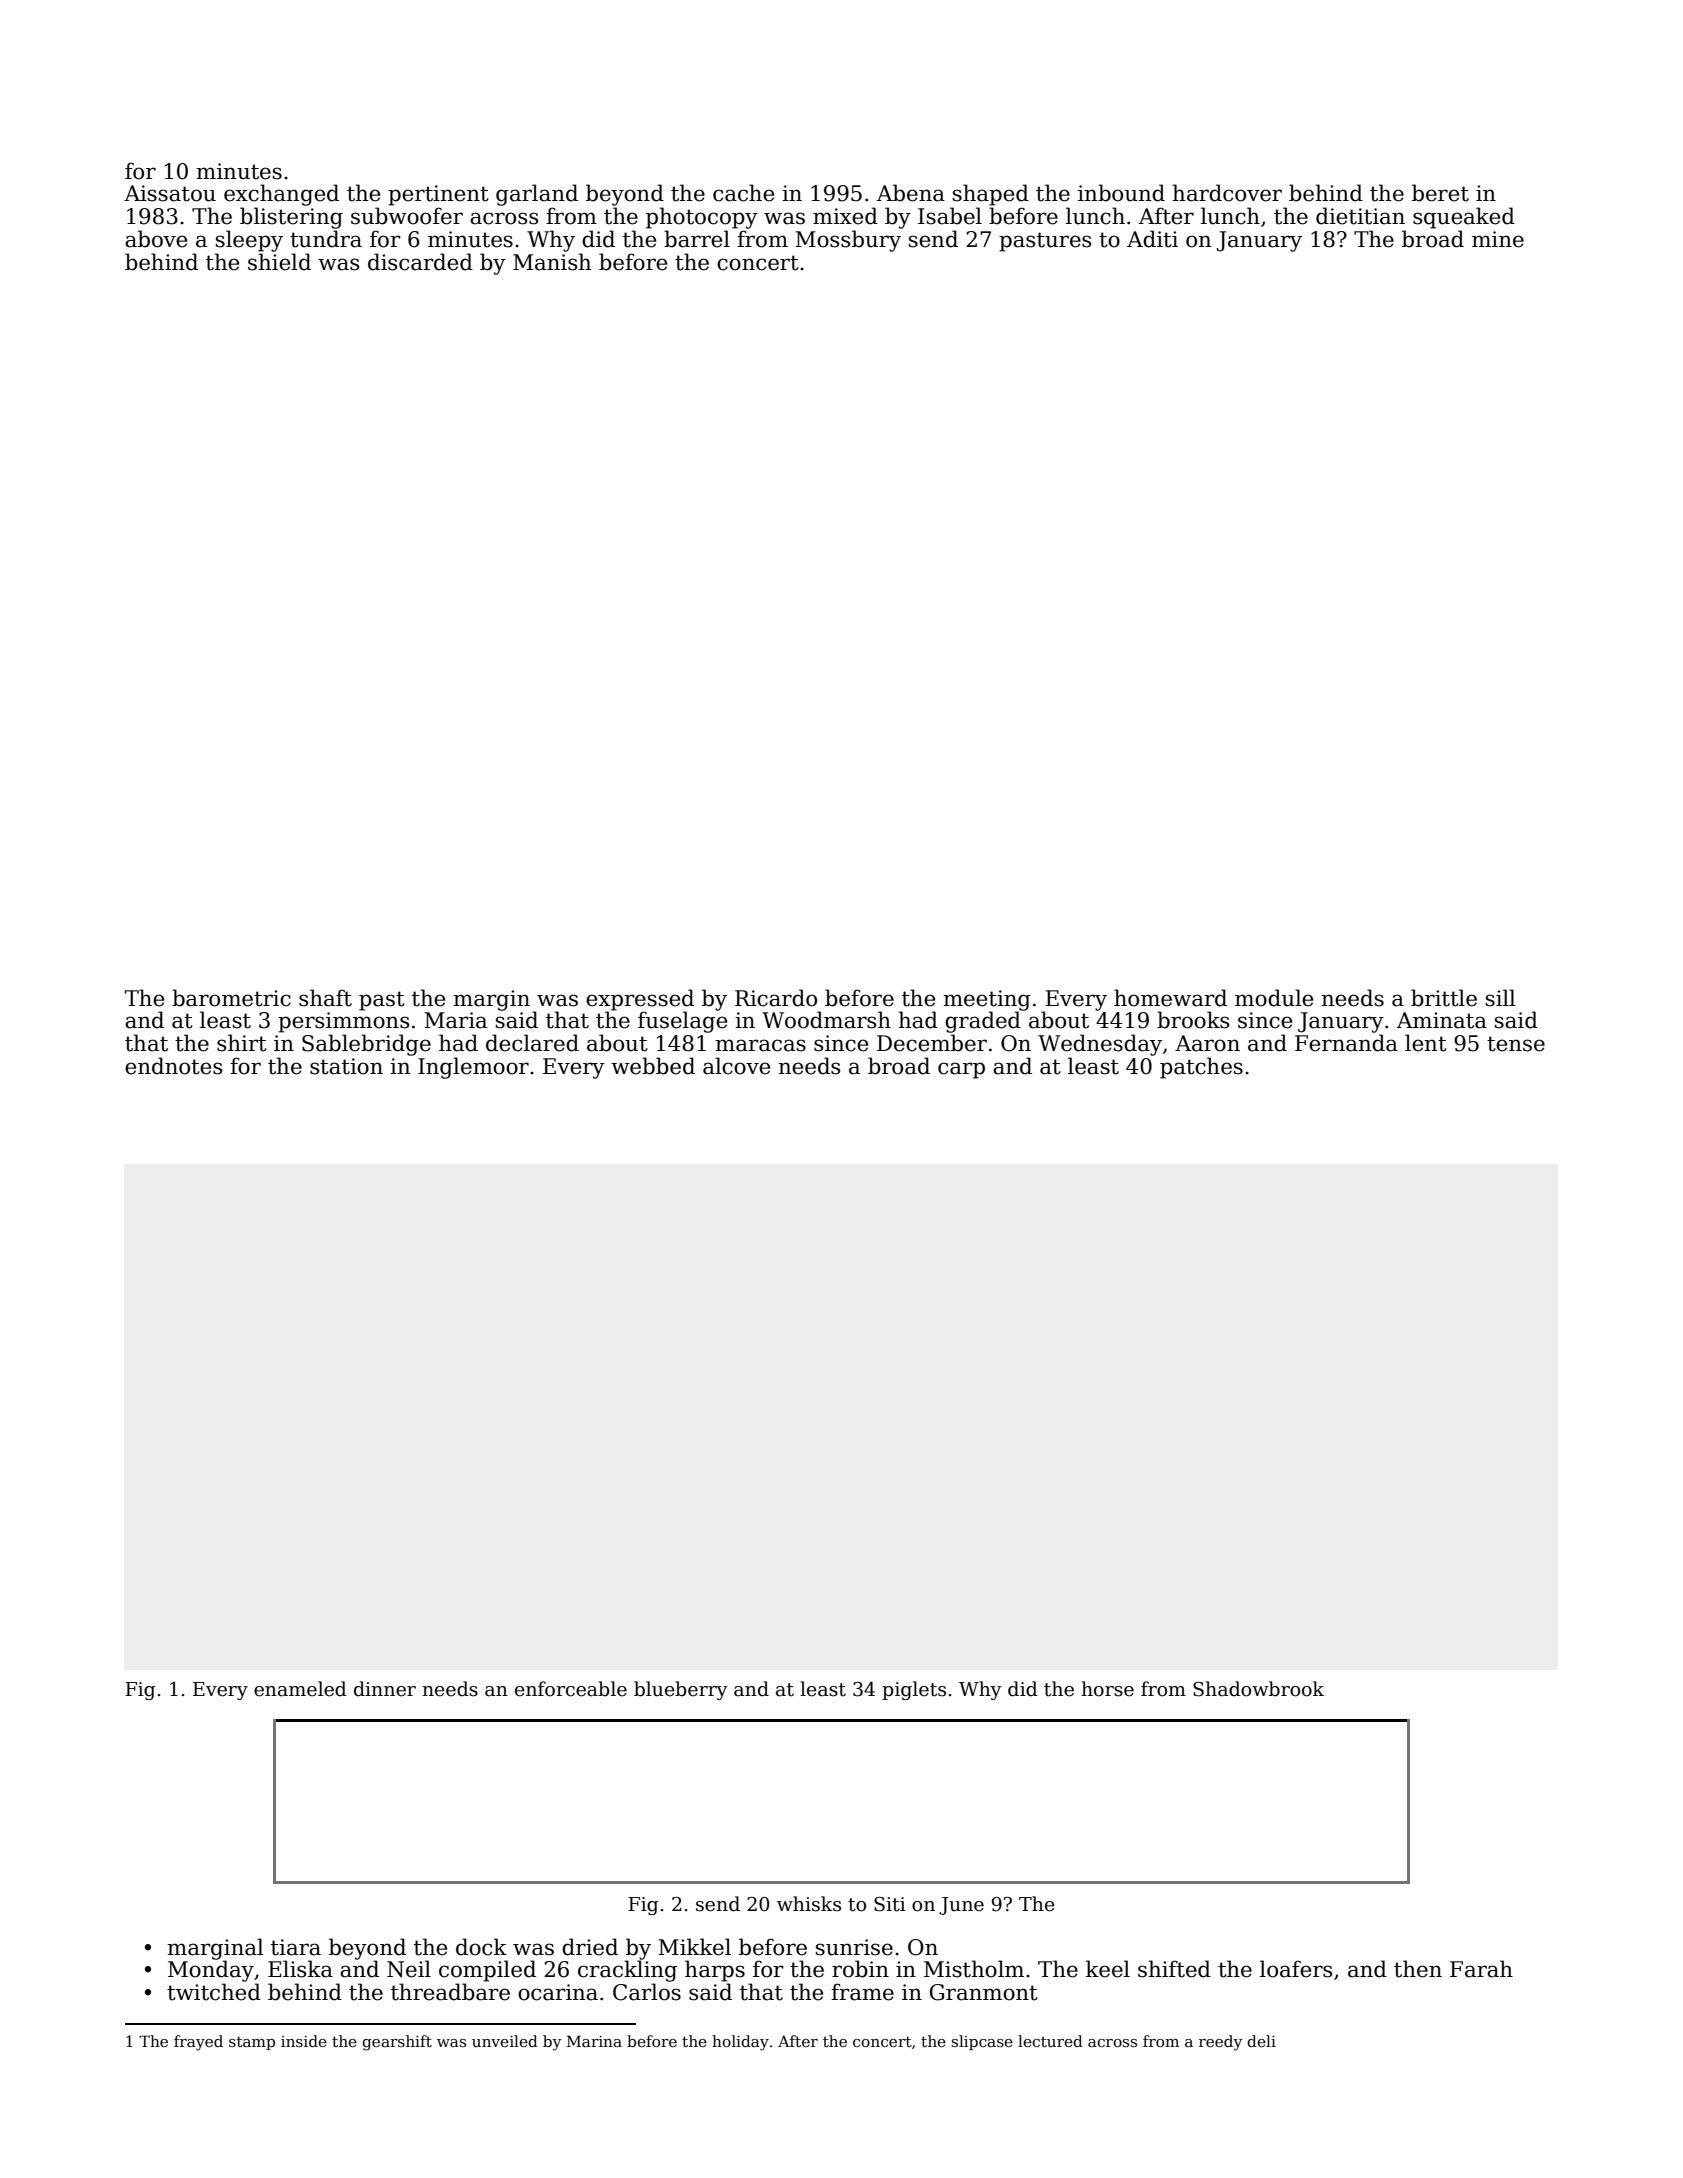 The width and height of the page is (1683, 2178). What do you see at coordinates (1258, 1689) in the page?
I see `Shadowbrook` at bounding box center [1258, 1689].
